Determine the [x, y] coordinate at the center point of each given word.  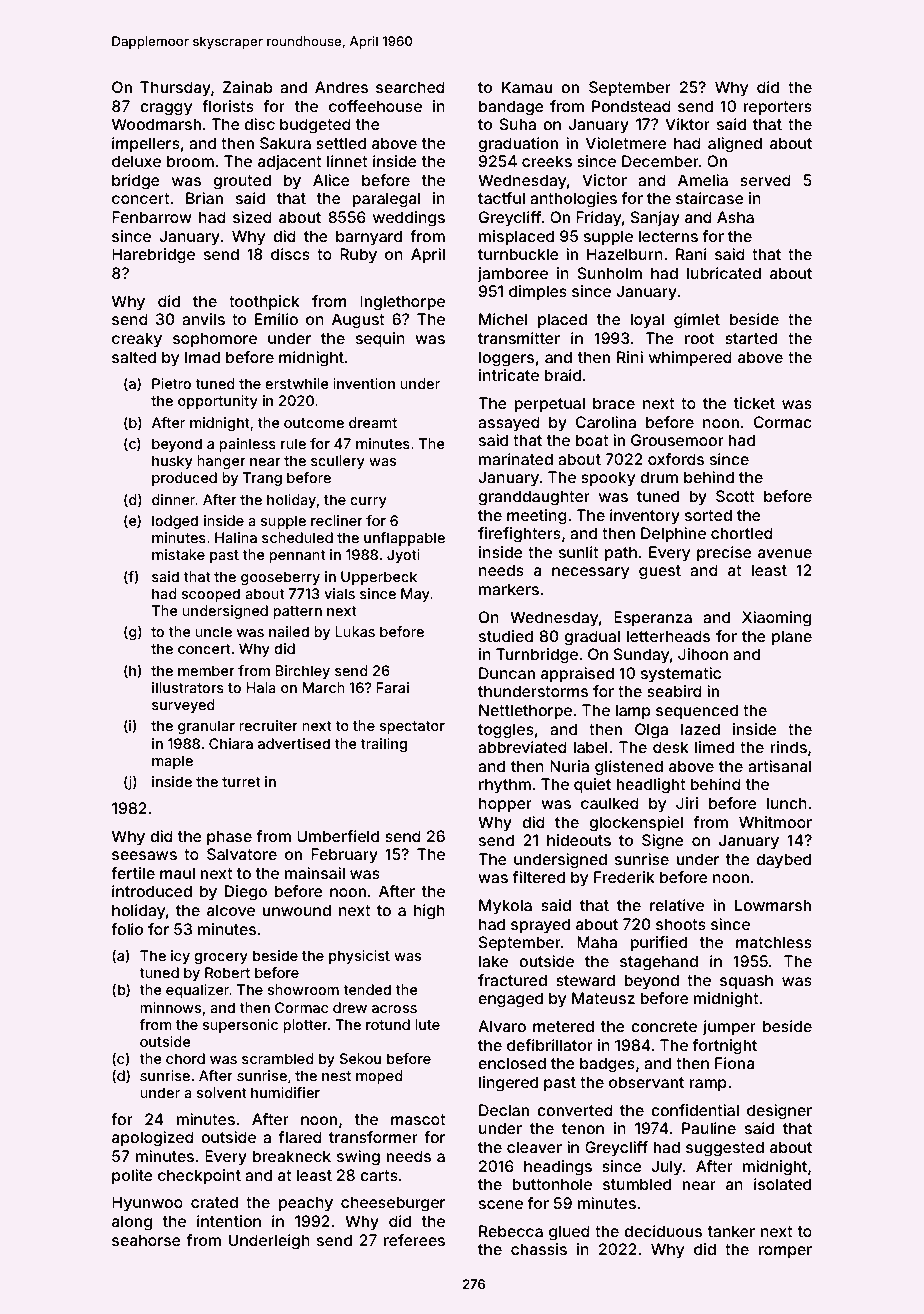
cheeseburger [393, 1204]
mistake [178, 554]
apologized [153, 1139]
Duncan [507, 673]
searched [410, 87]
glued [569, 1233]
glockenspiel [636, 824]
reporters [777, 108]
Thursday [175, 89]
